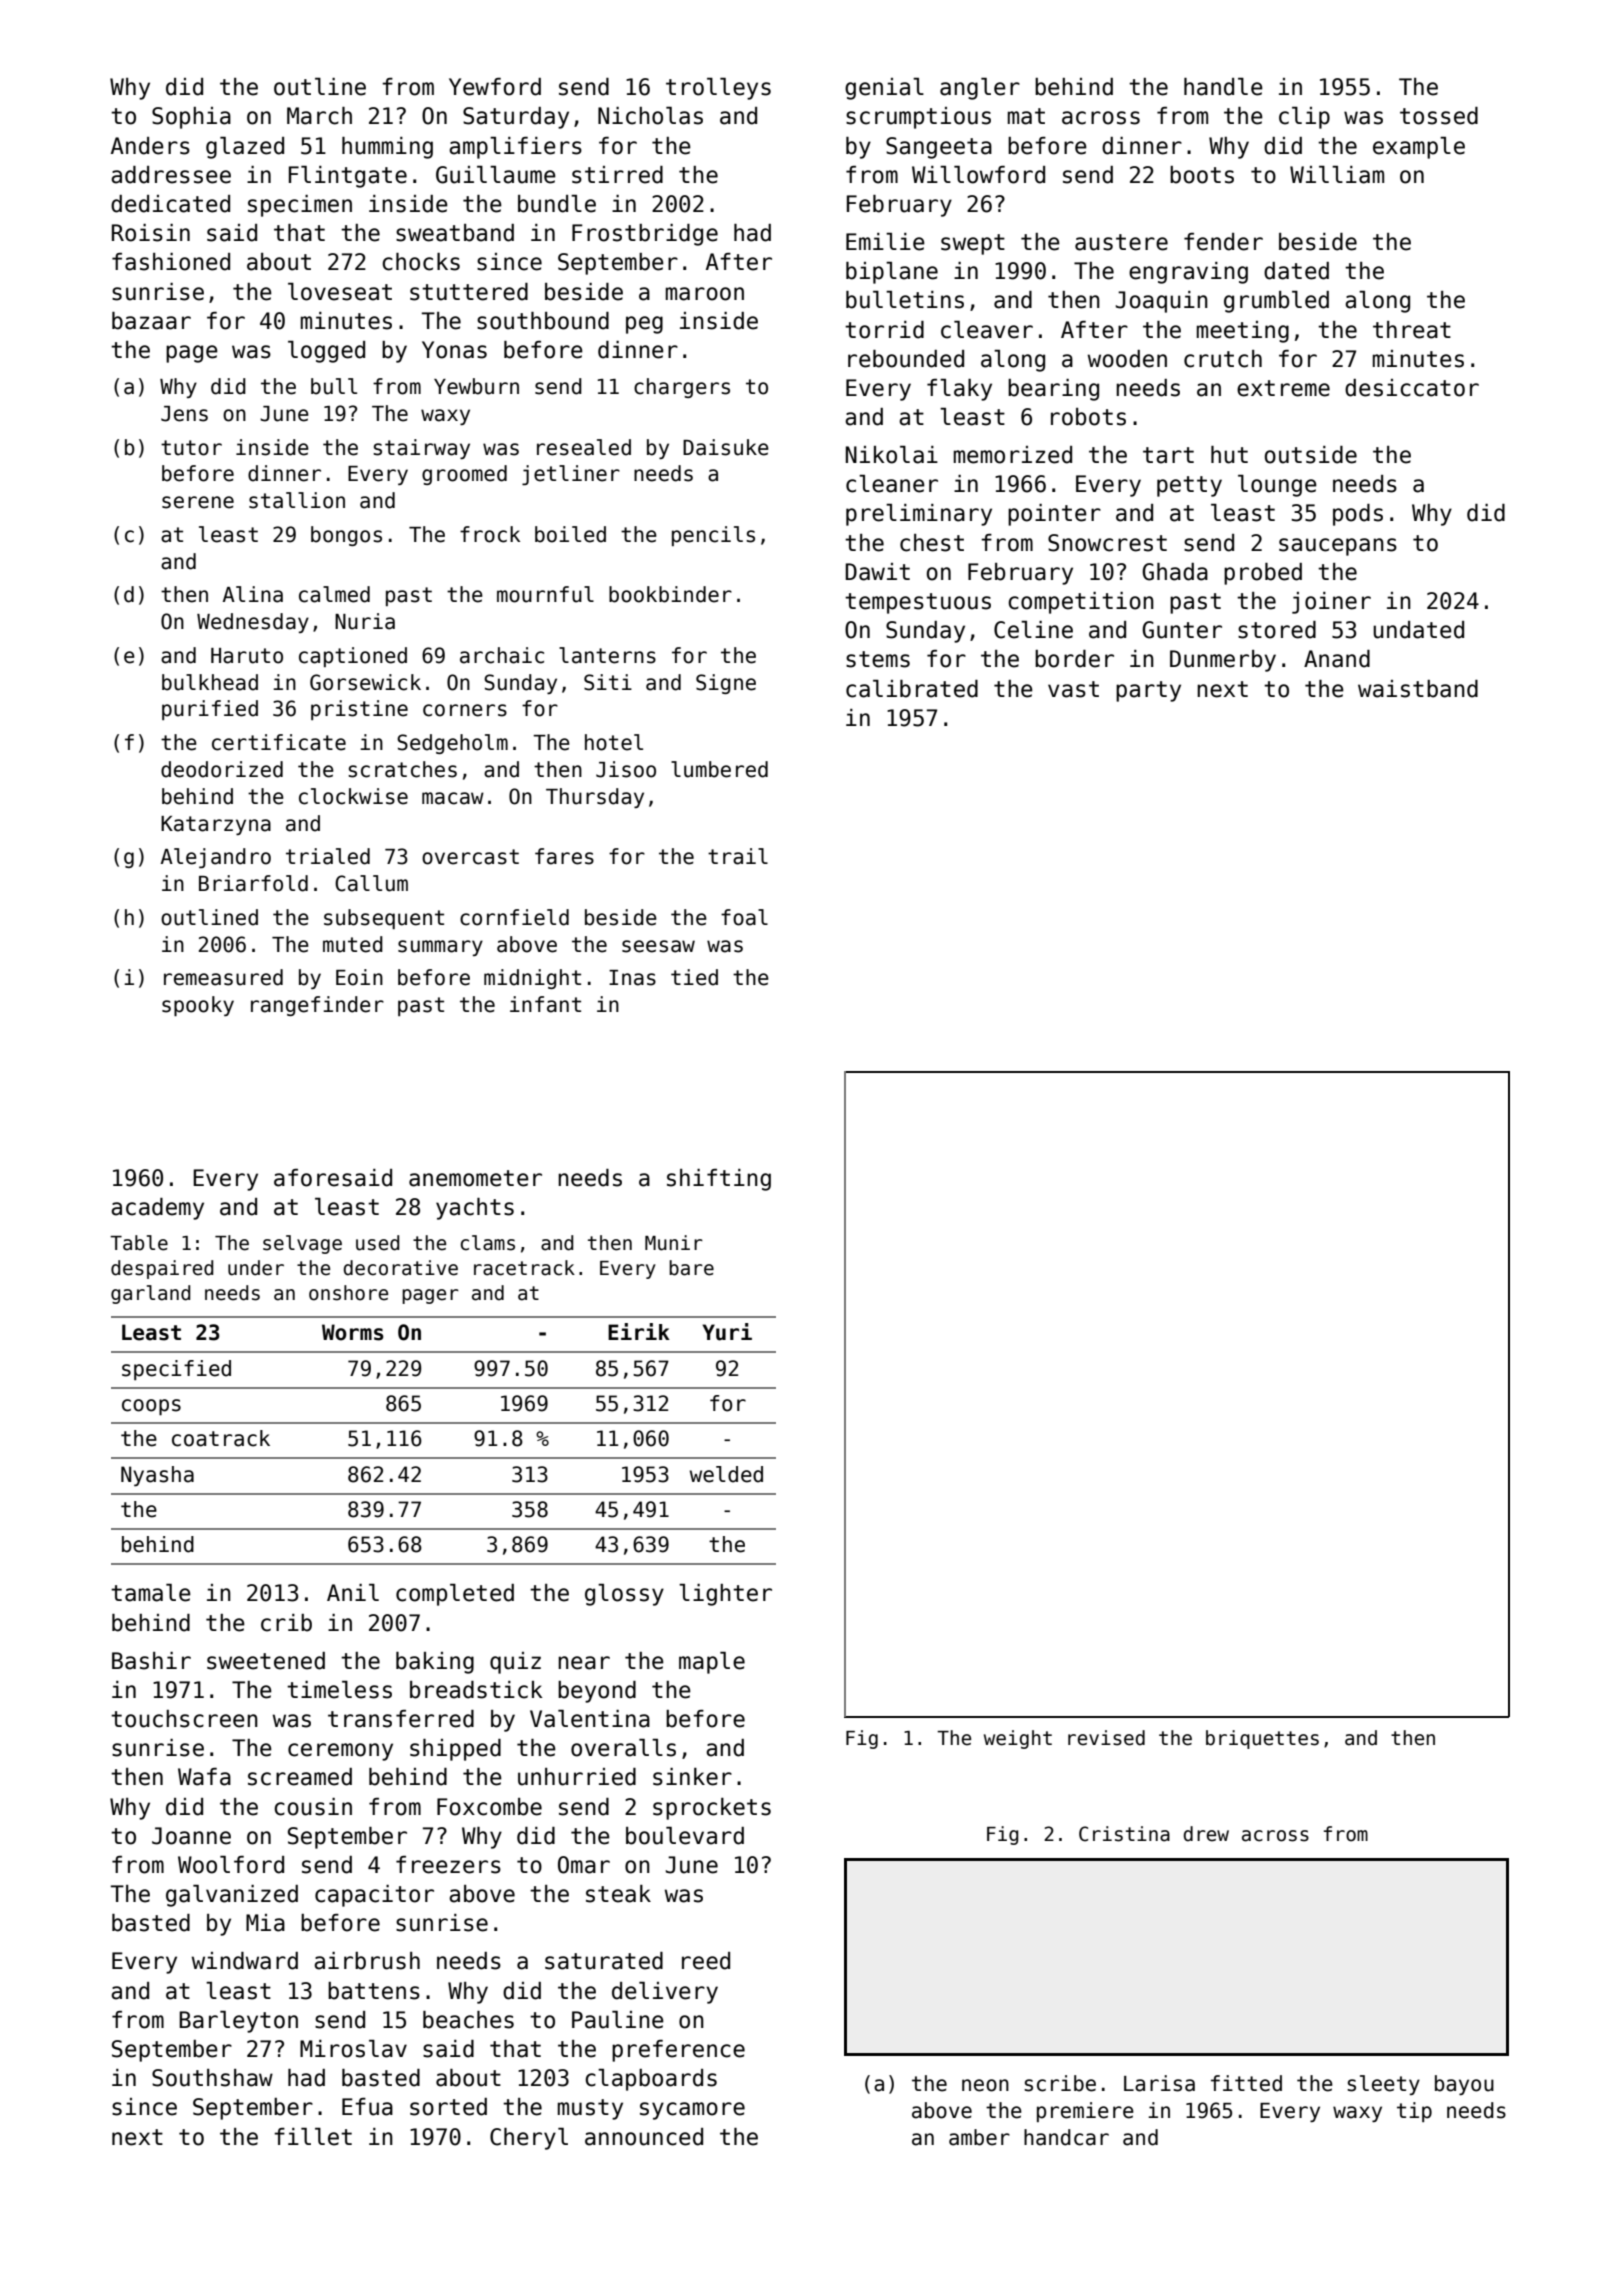 The image size is (1620, 2292). What do you see at coordinates (1418, 689) in the page?
I see `waistband` at bounding box center [1418, 689].
